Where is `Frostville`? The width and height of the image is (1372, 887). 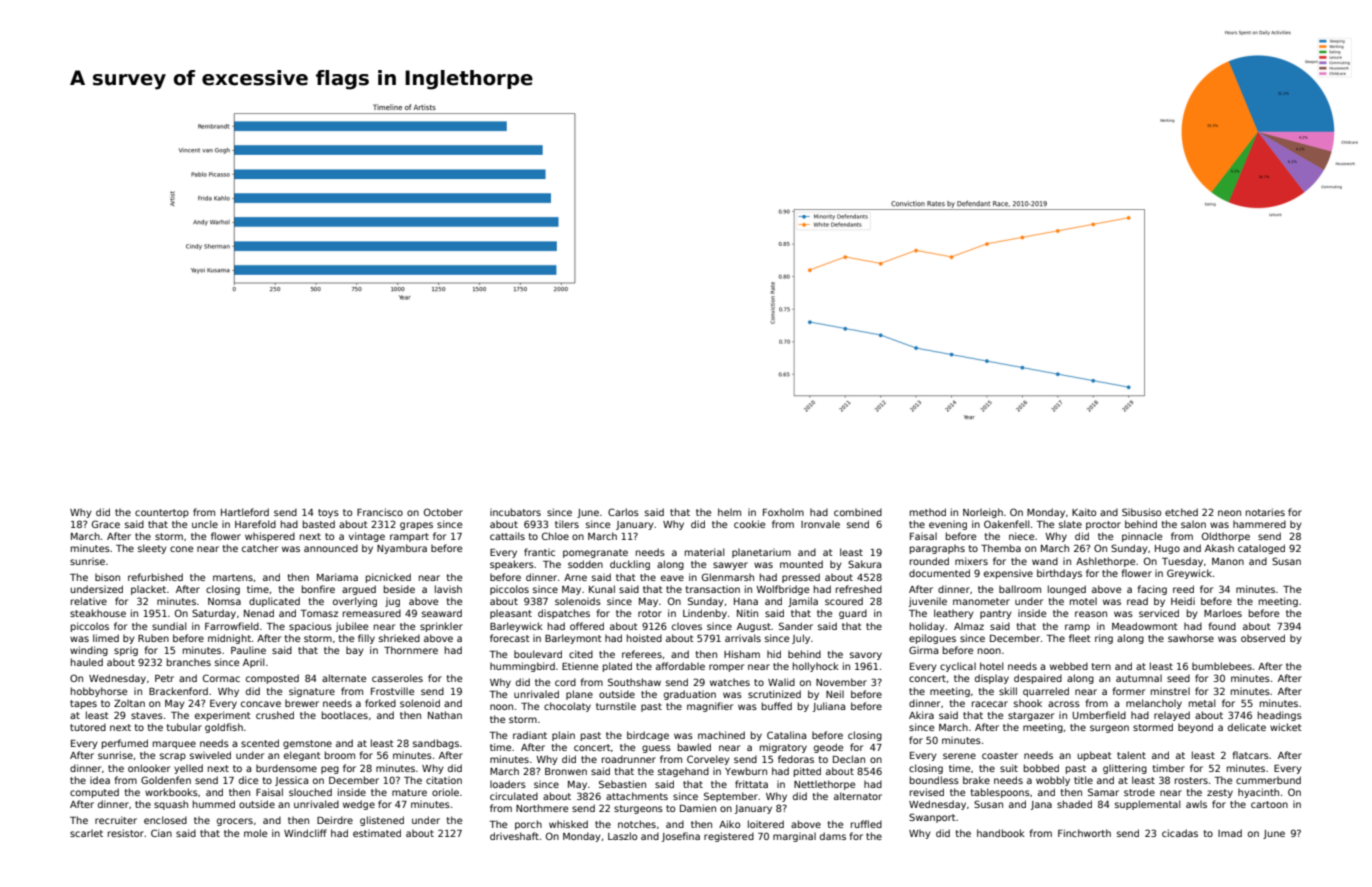
Frostville is located at coordinates (392, 691).
